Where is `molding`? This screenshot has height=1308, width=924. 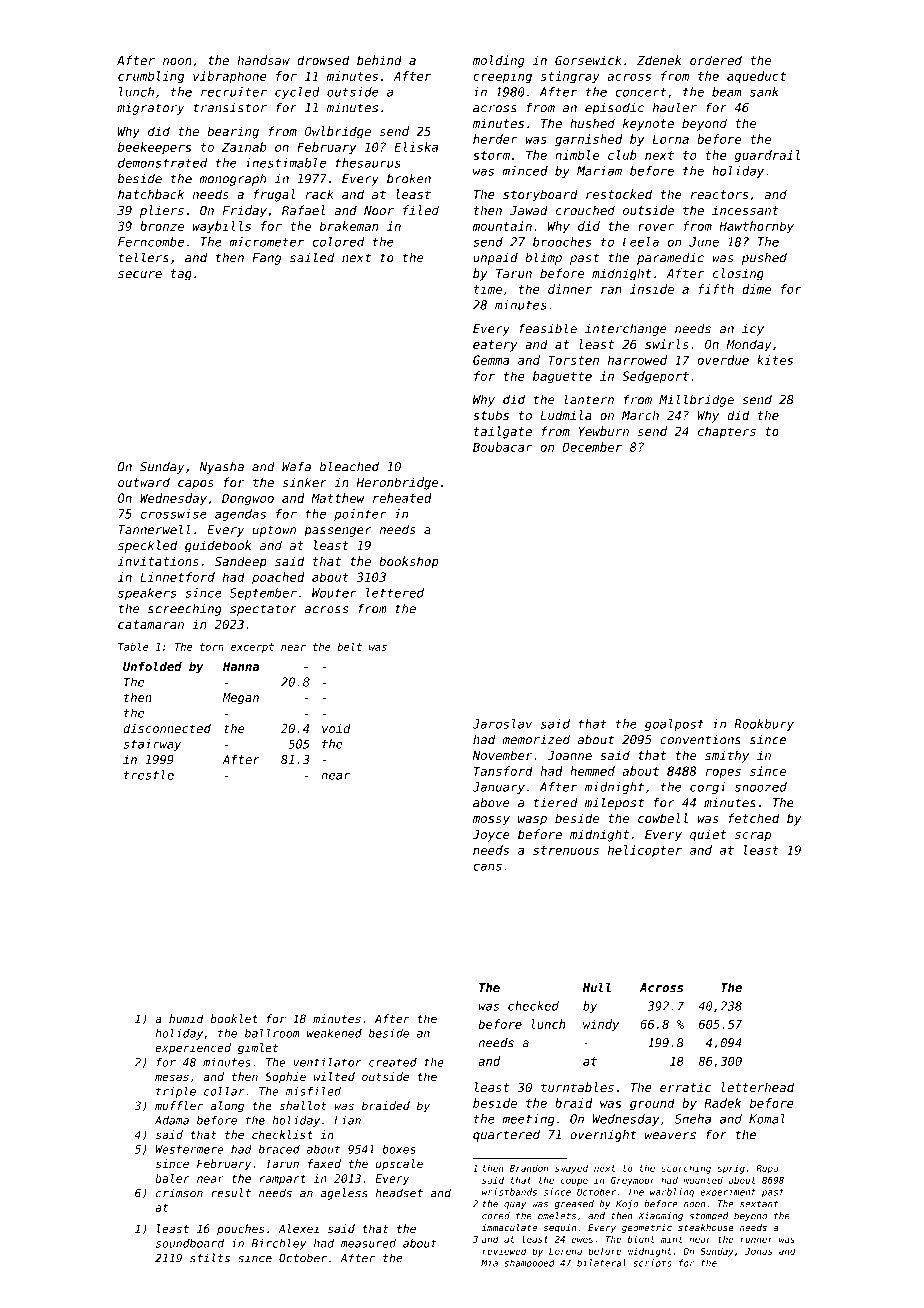
molding is located at coordinates (499, 61).
